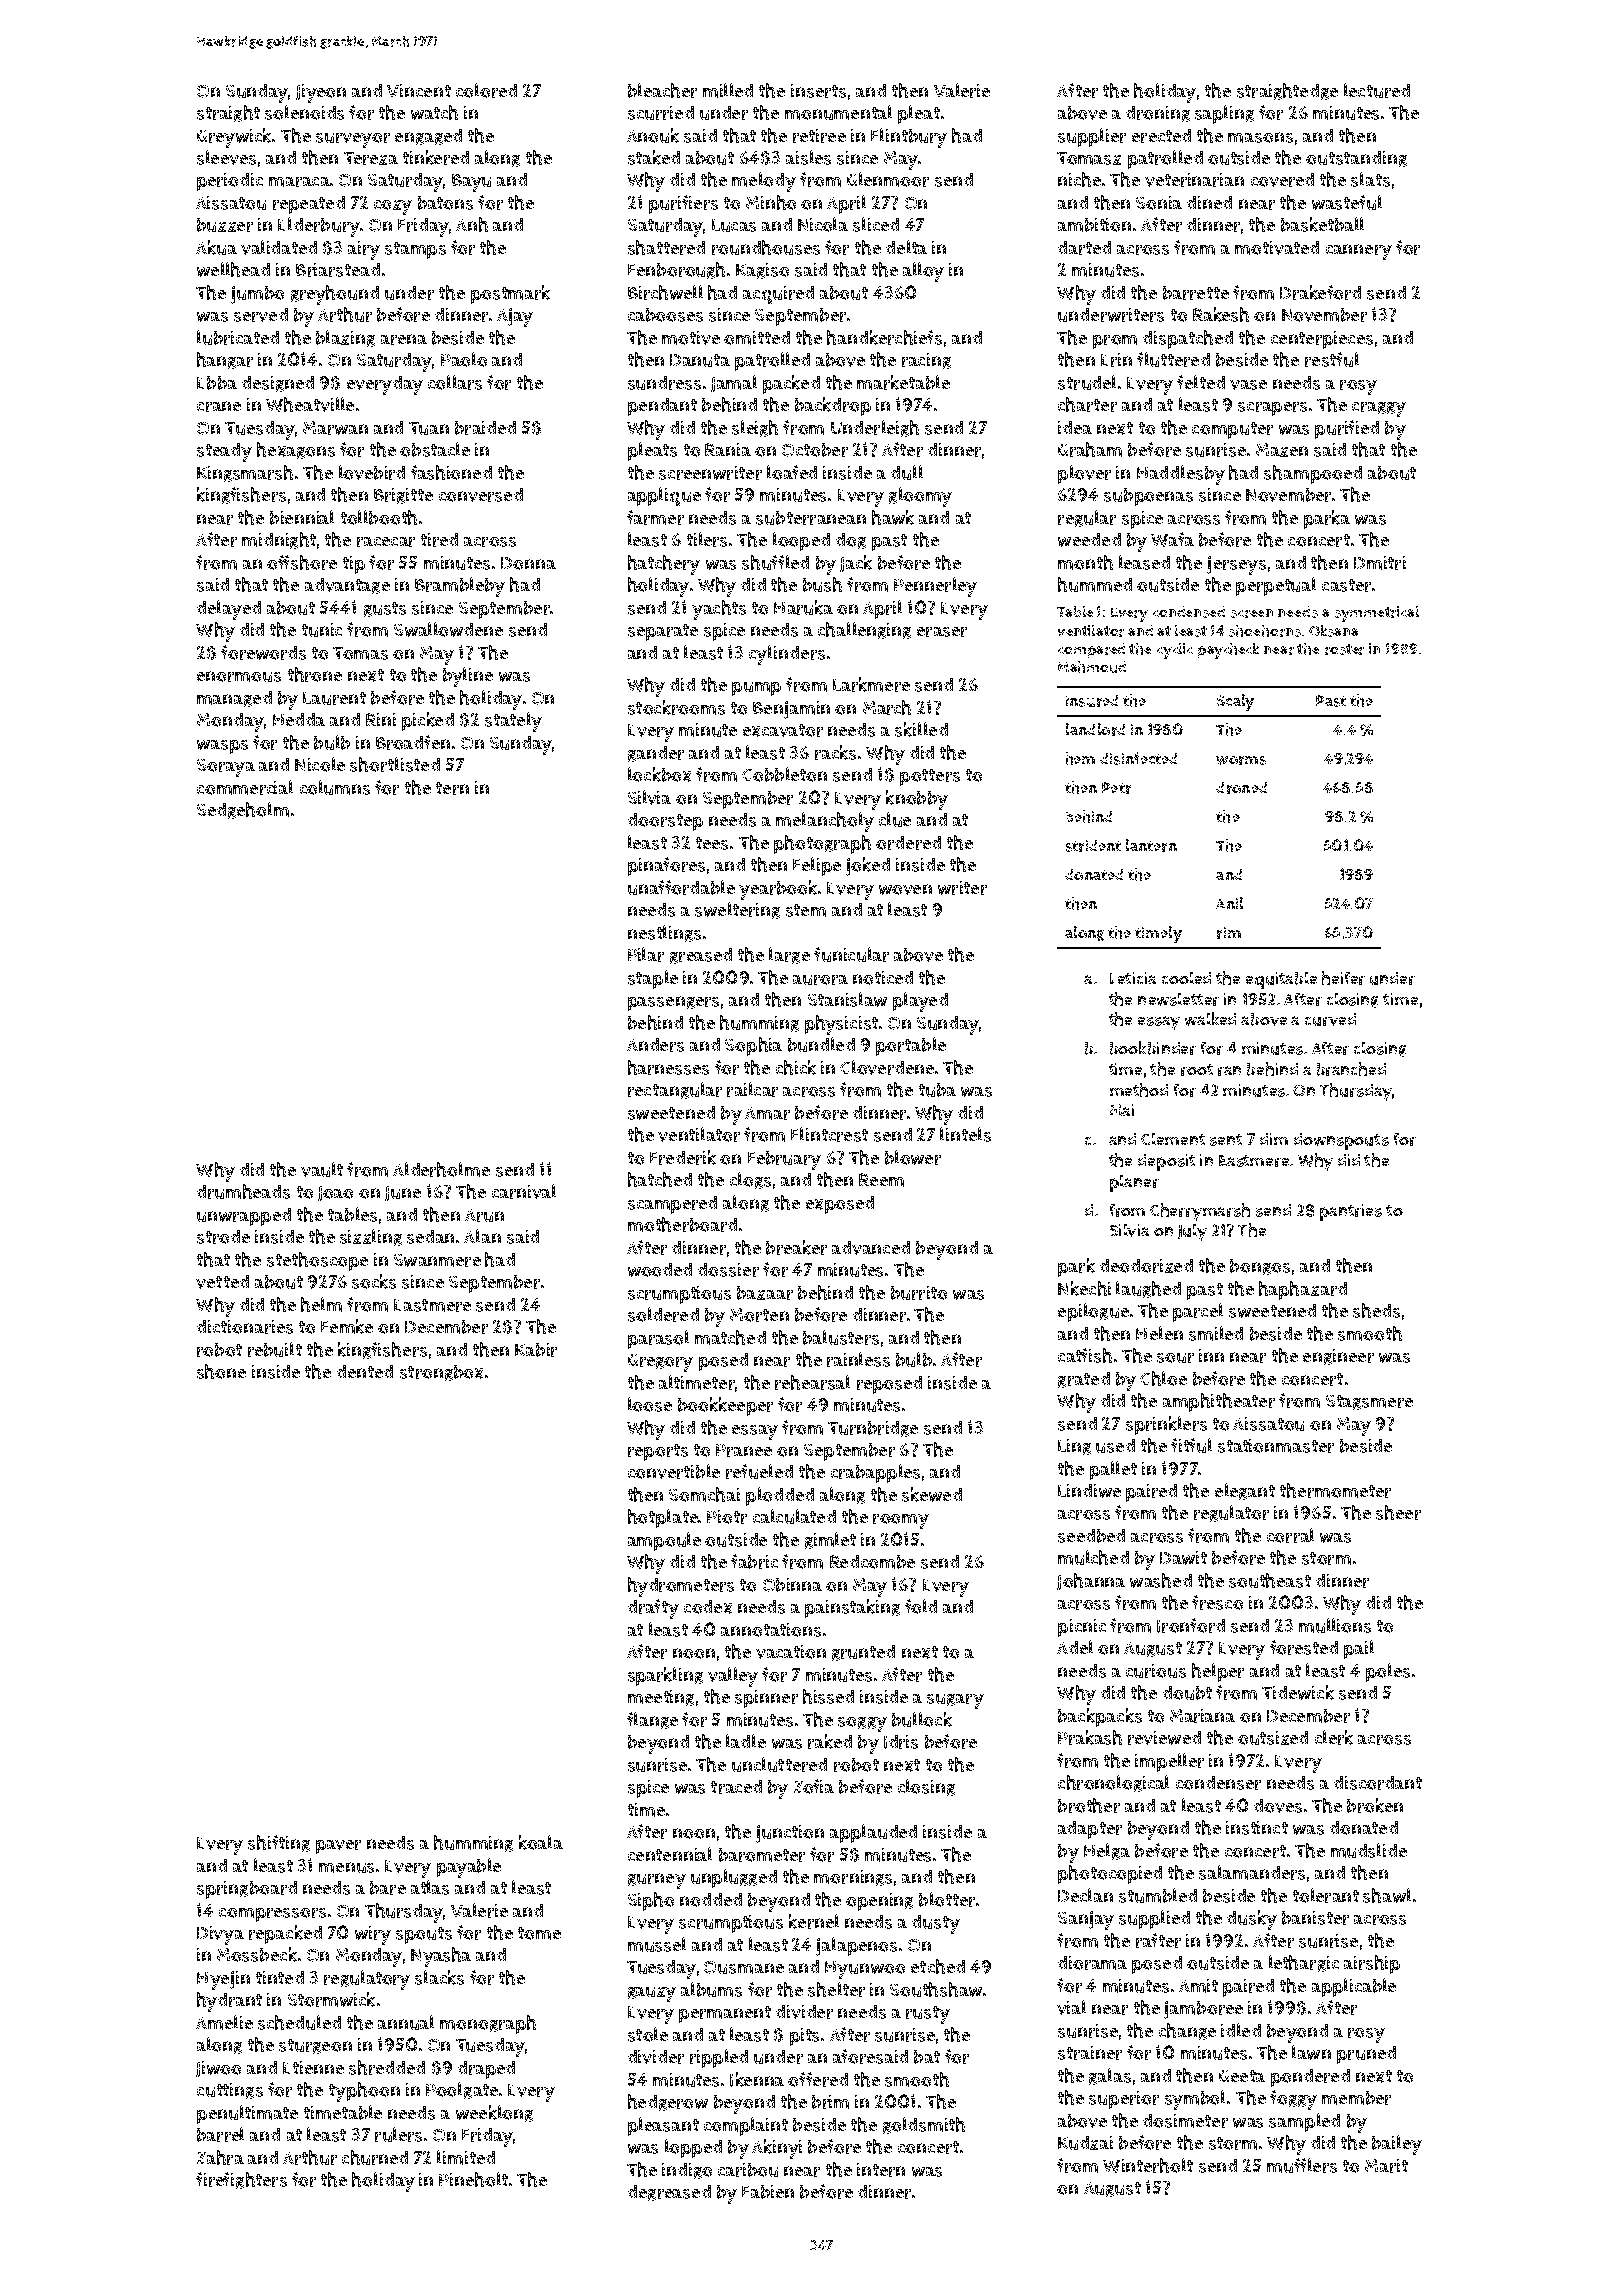 Image resolution: width=1620 pixels, height=2292 pixels. I want to click on carnival, so click(524, 1191).
